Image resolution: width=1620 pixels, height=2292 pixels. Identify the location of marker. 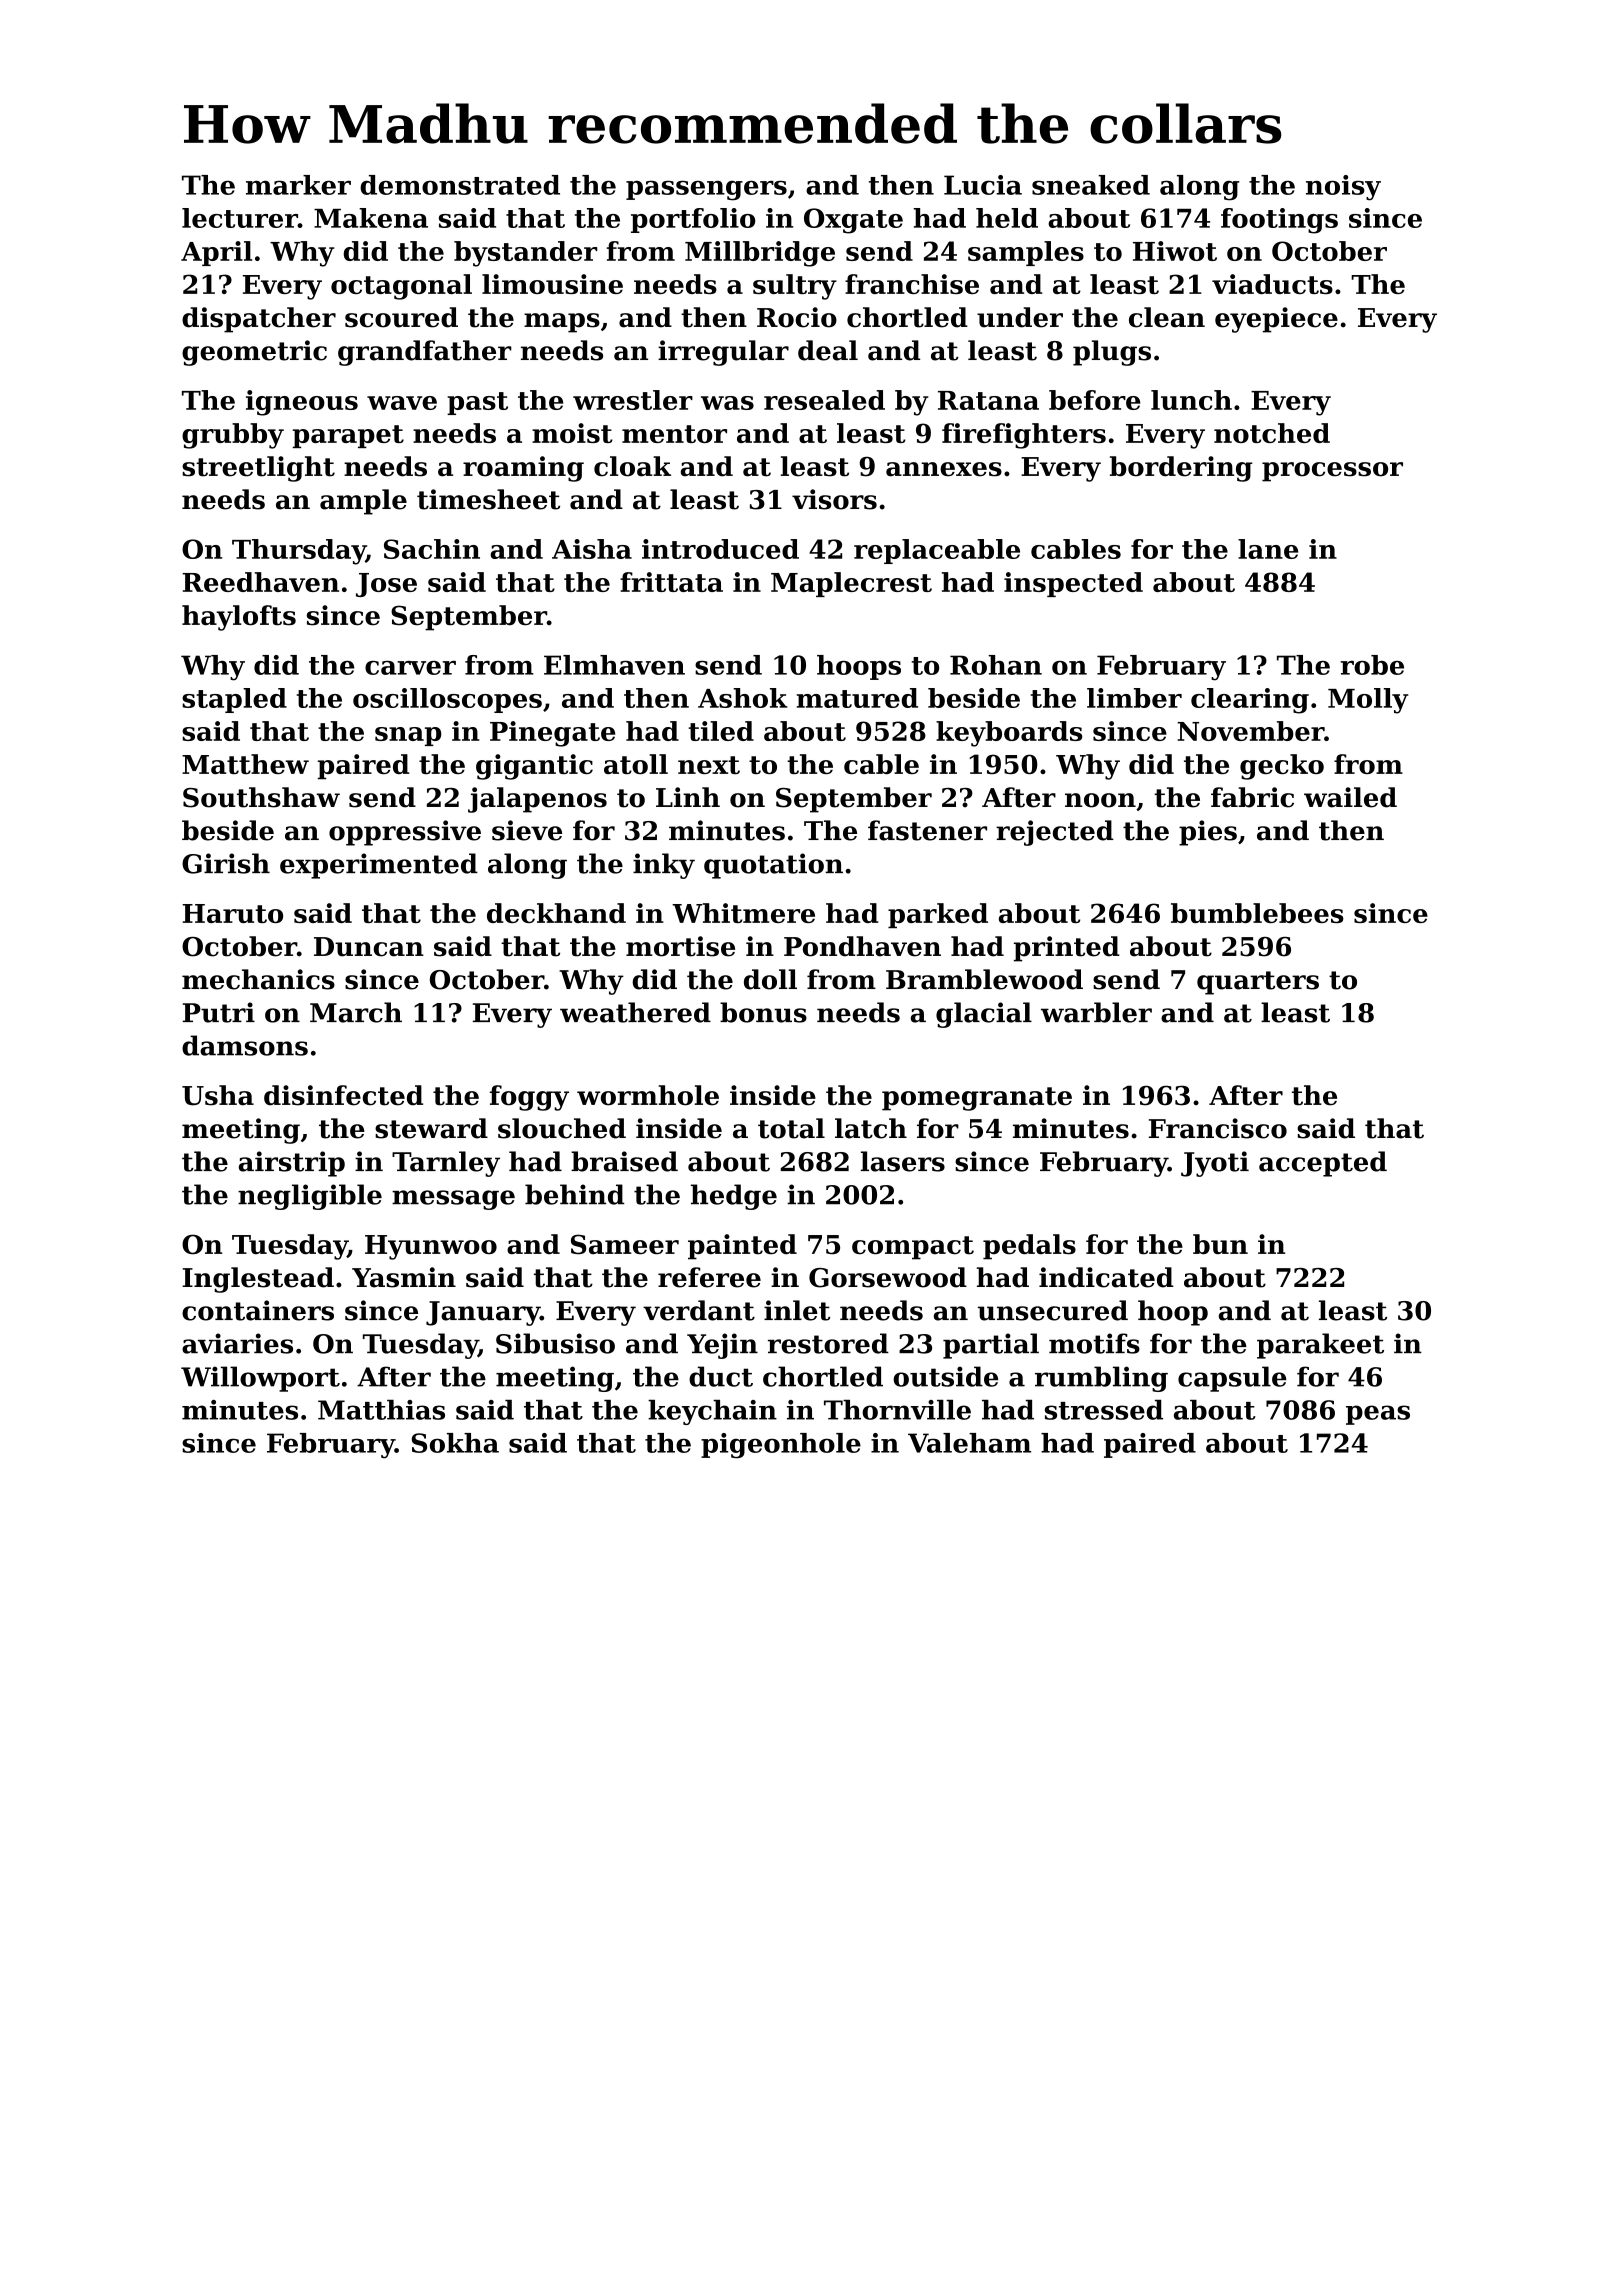
(298, 185).
